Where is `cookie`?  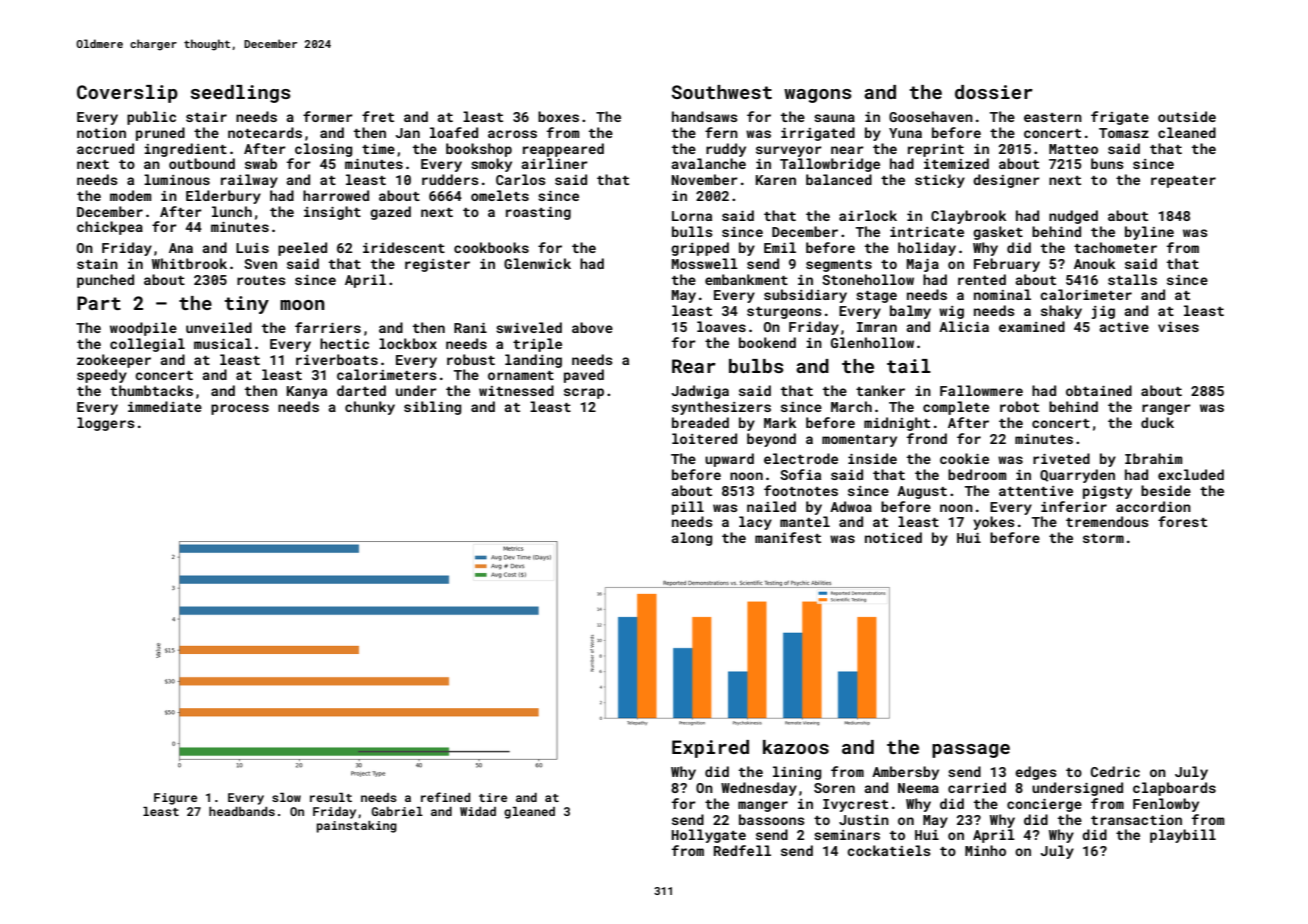 cookie is located at coordinates (964, 458).
